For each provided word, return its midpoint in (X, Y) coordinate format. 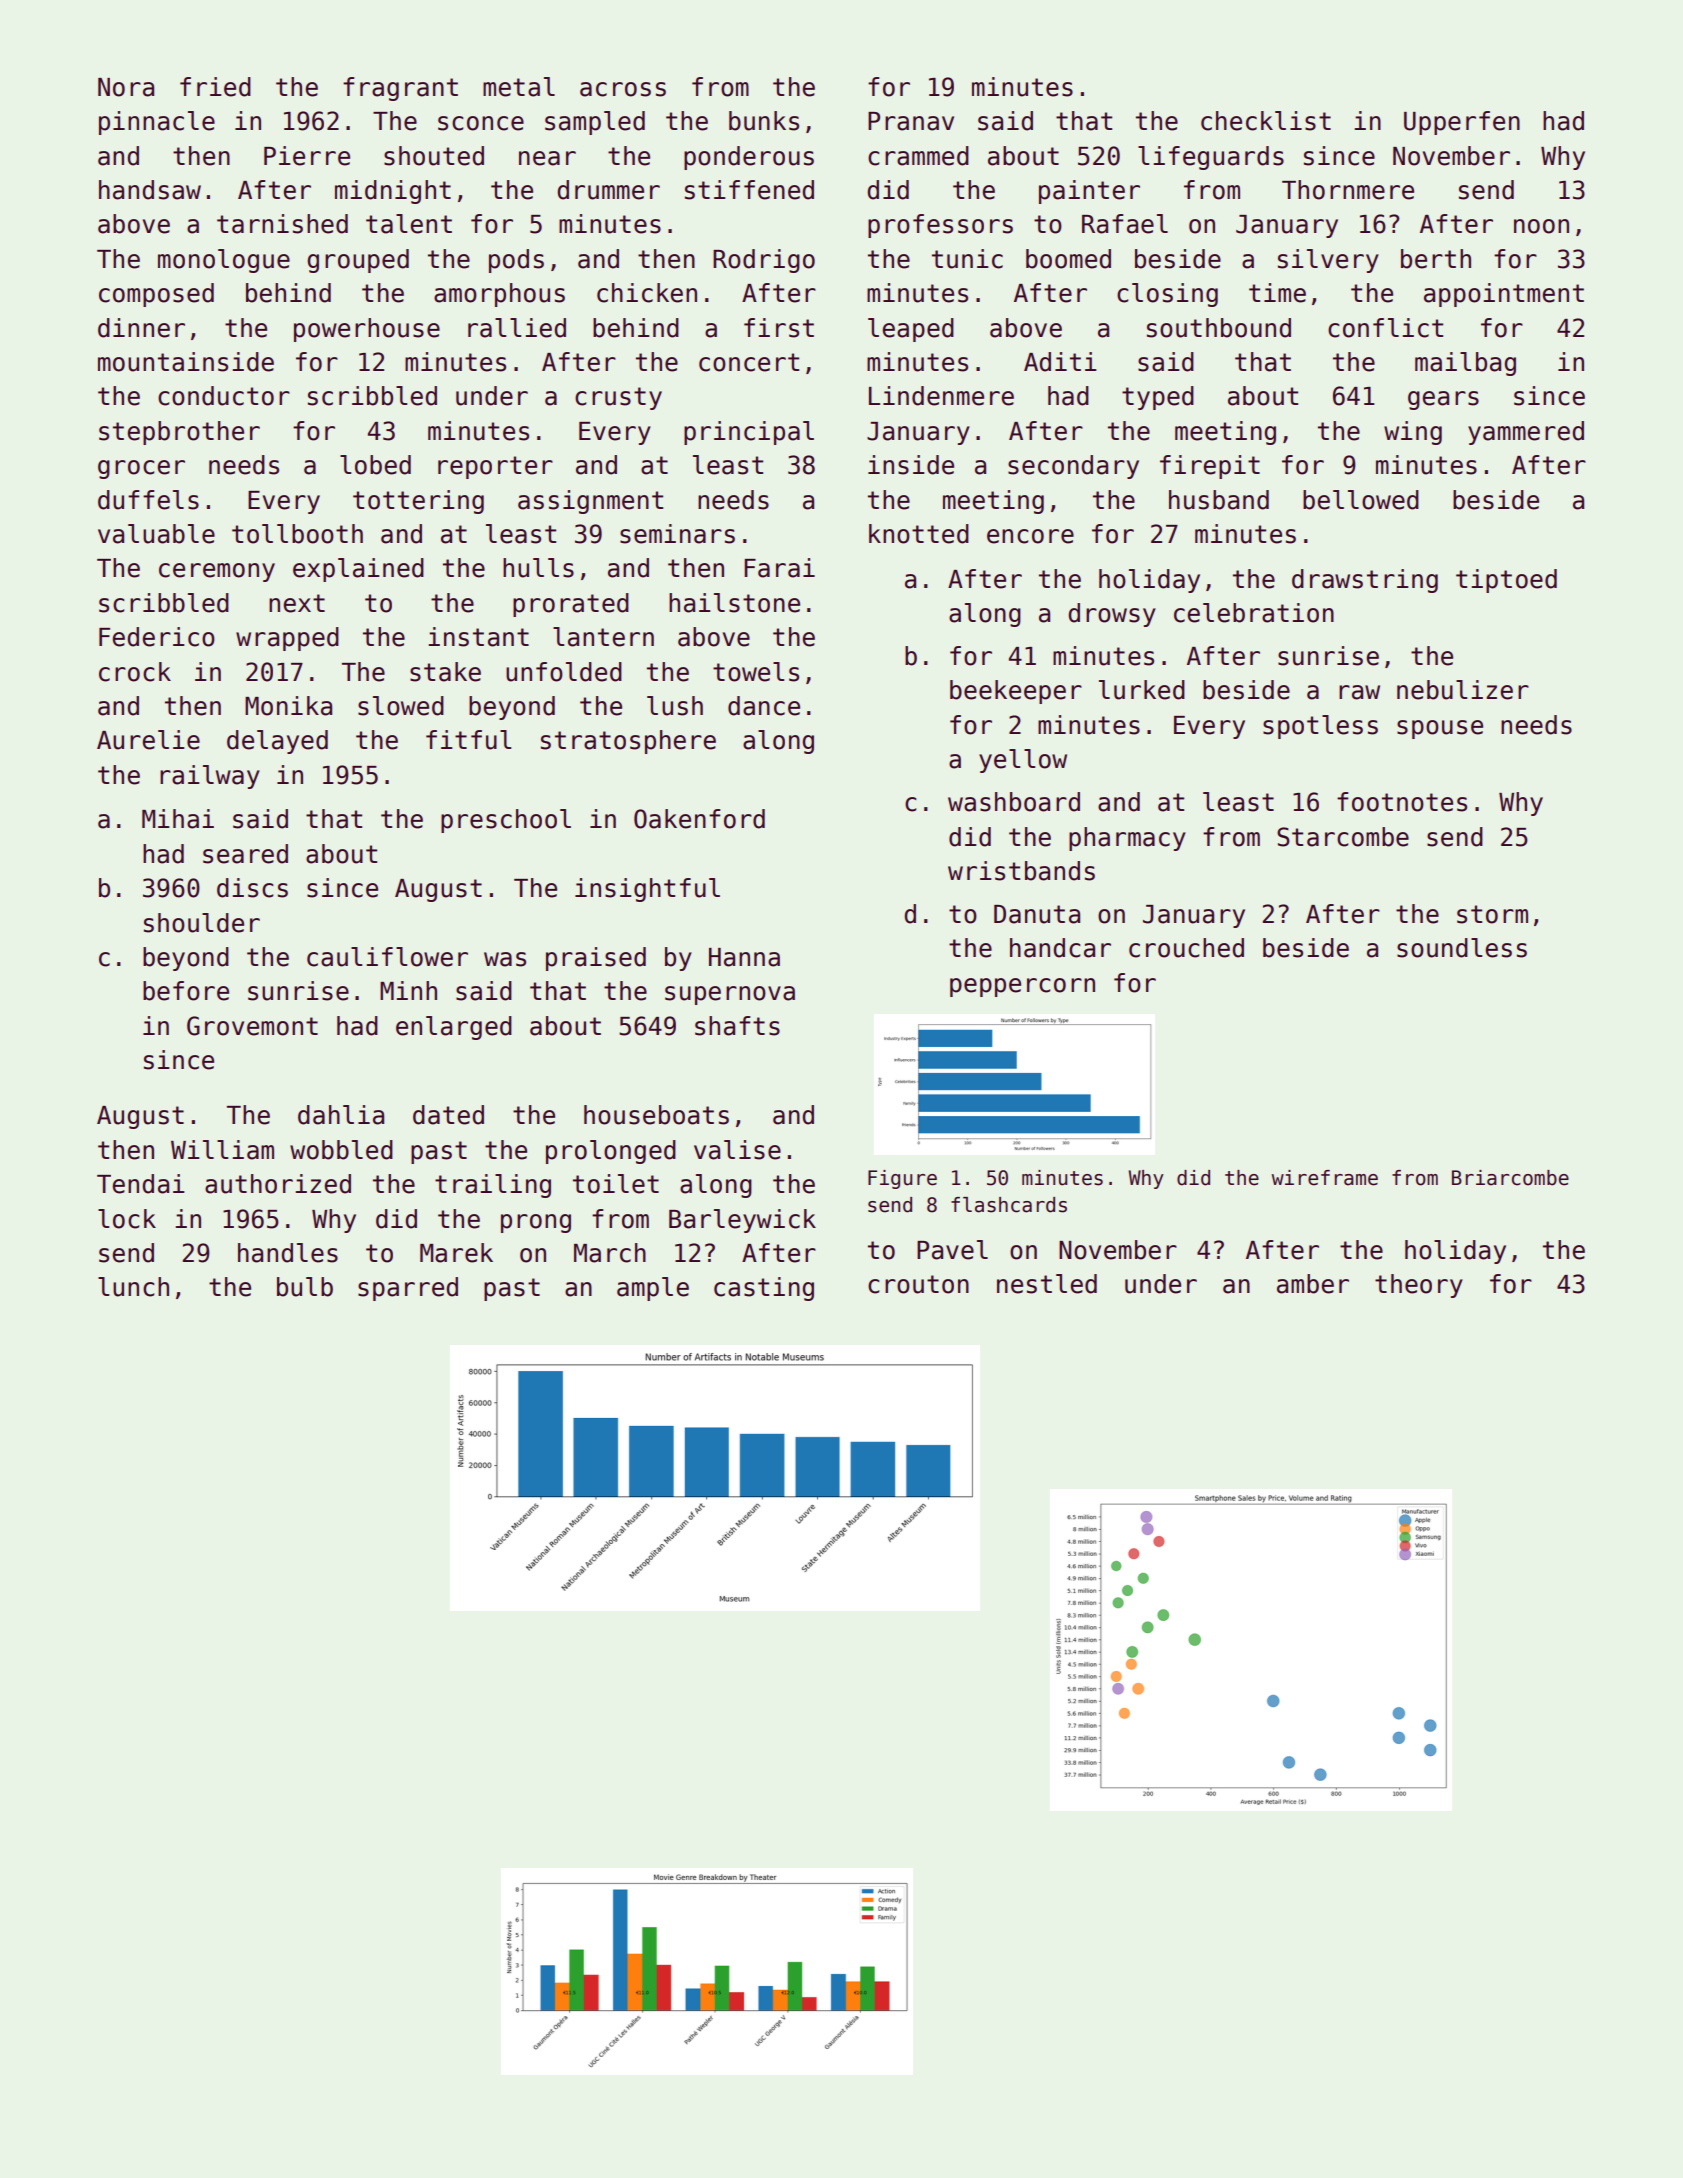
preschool (506, 821)
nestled (1047, 1284)
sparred (408, 1289)
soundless (1462, 948)
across (623, 89)
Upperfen (1462, 123)
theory (1419, 1286)
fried (215, 87)
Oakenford (699, 819)
